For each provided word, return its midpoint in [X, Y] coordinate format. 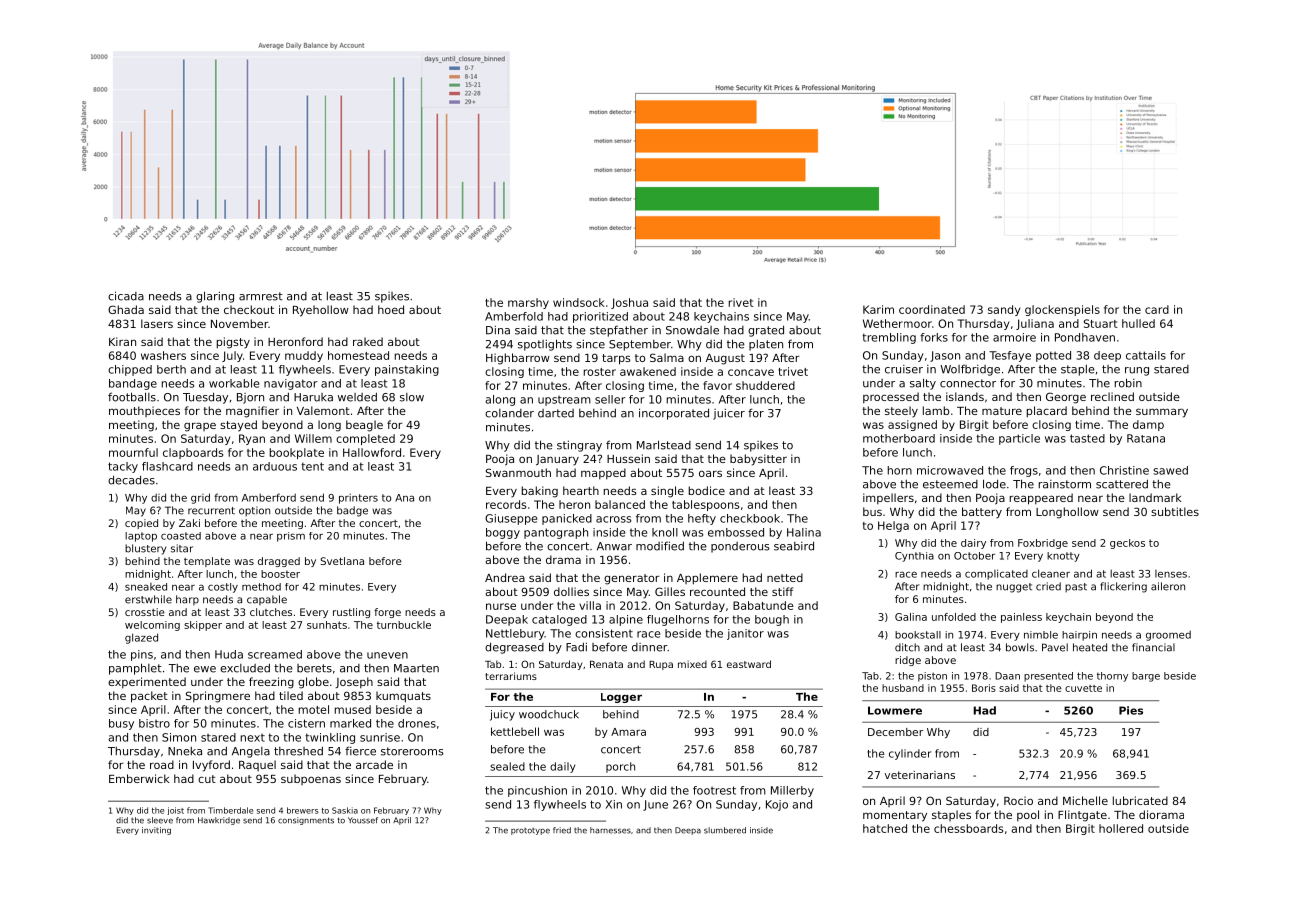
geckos [1127, 544]
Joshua [629, 303]
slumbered [725, 830]
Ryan [252, 439]
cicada [126, 296]
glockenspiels [1062, 310]
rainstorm [1065, 484]
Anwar [614, 546]
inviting [156, 831]
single [667, 492]
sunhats [327, 625]
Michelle [1085, 800]
